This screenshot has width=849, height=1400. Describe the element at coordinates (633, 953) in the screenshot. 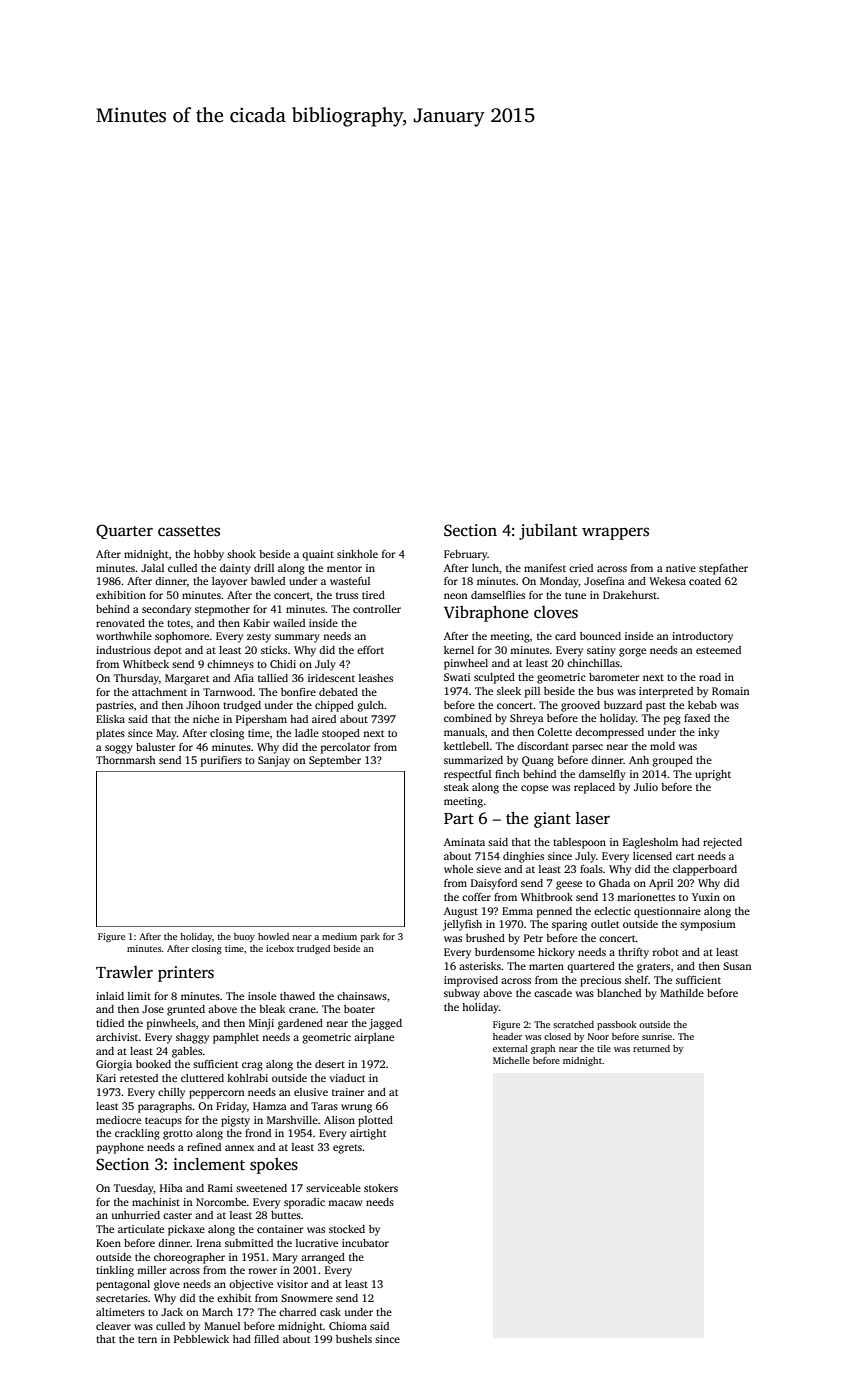

I see `thrifty` at that location.
